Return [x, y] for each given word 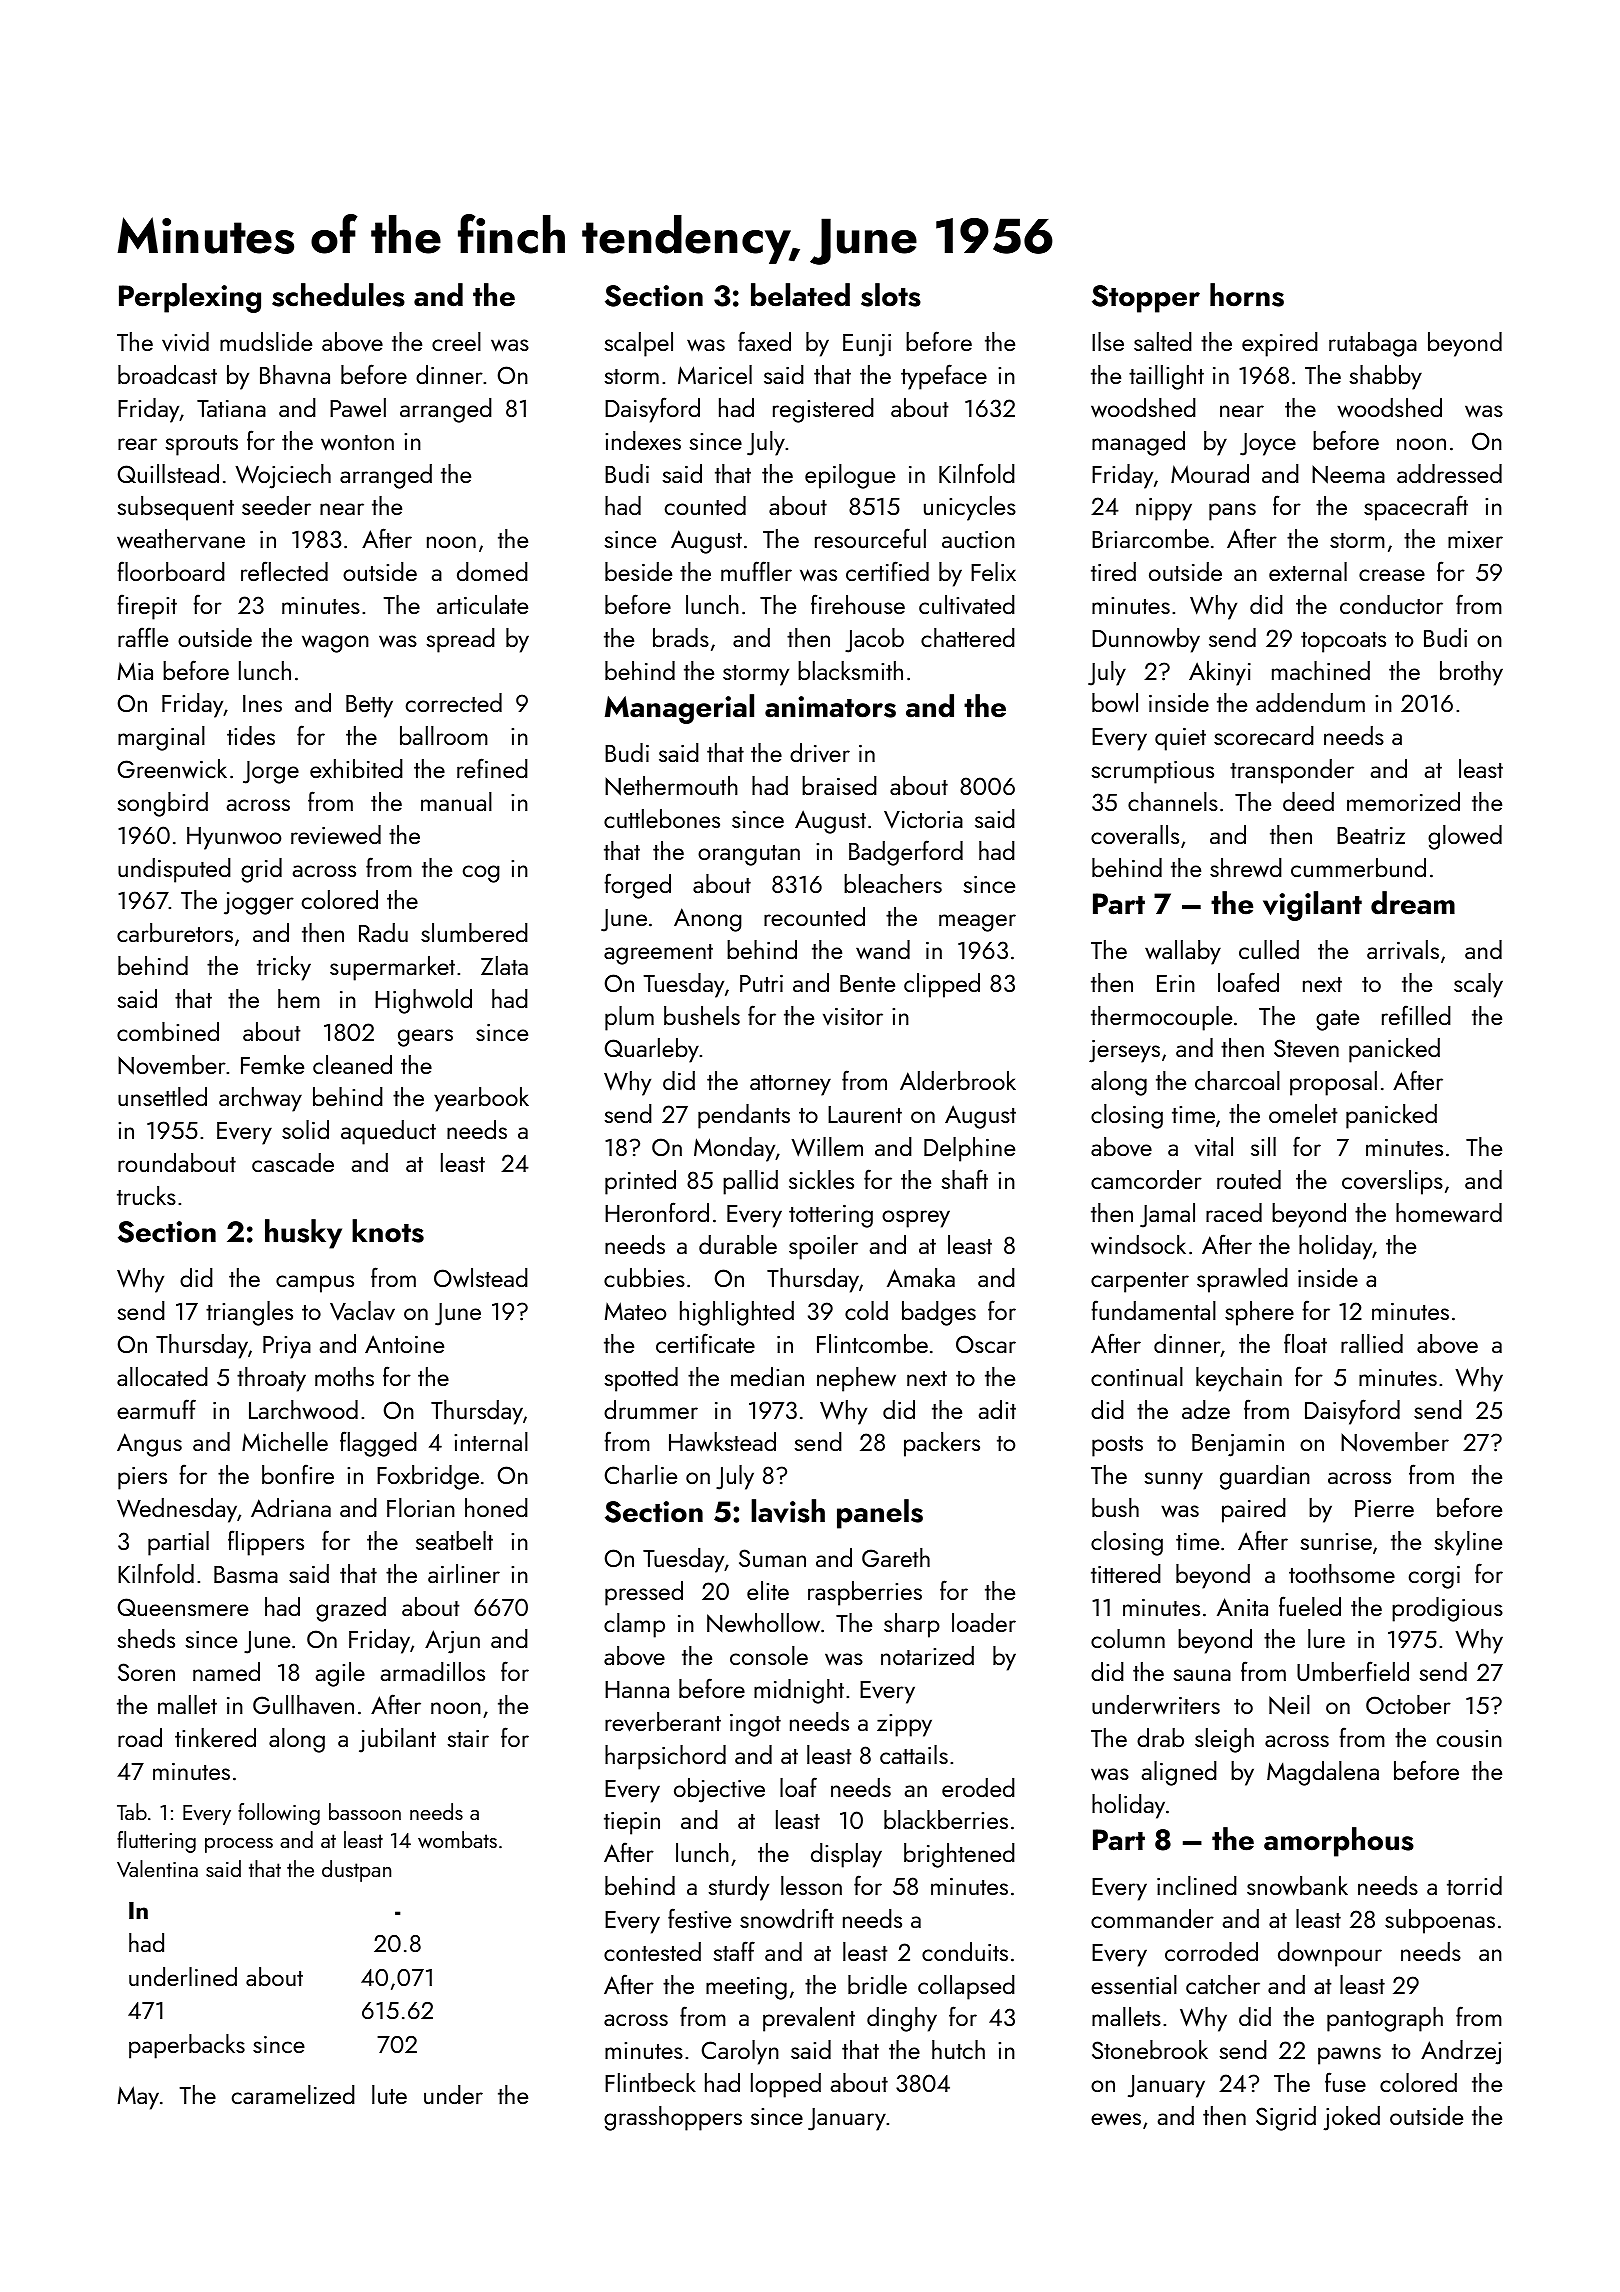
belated [800, 295]
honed [496, 1507]
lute [389, 2094]
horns [1247, 295]
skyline [1468, 1543]
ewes [1116, 2119]
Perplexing [190, 298]
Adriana [291, 1507]
